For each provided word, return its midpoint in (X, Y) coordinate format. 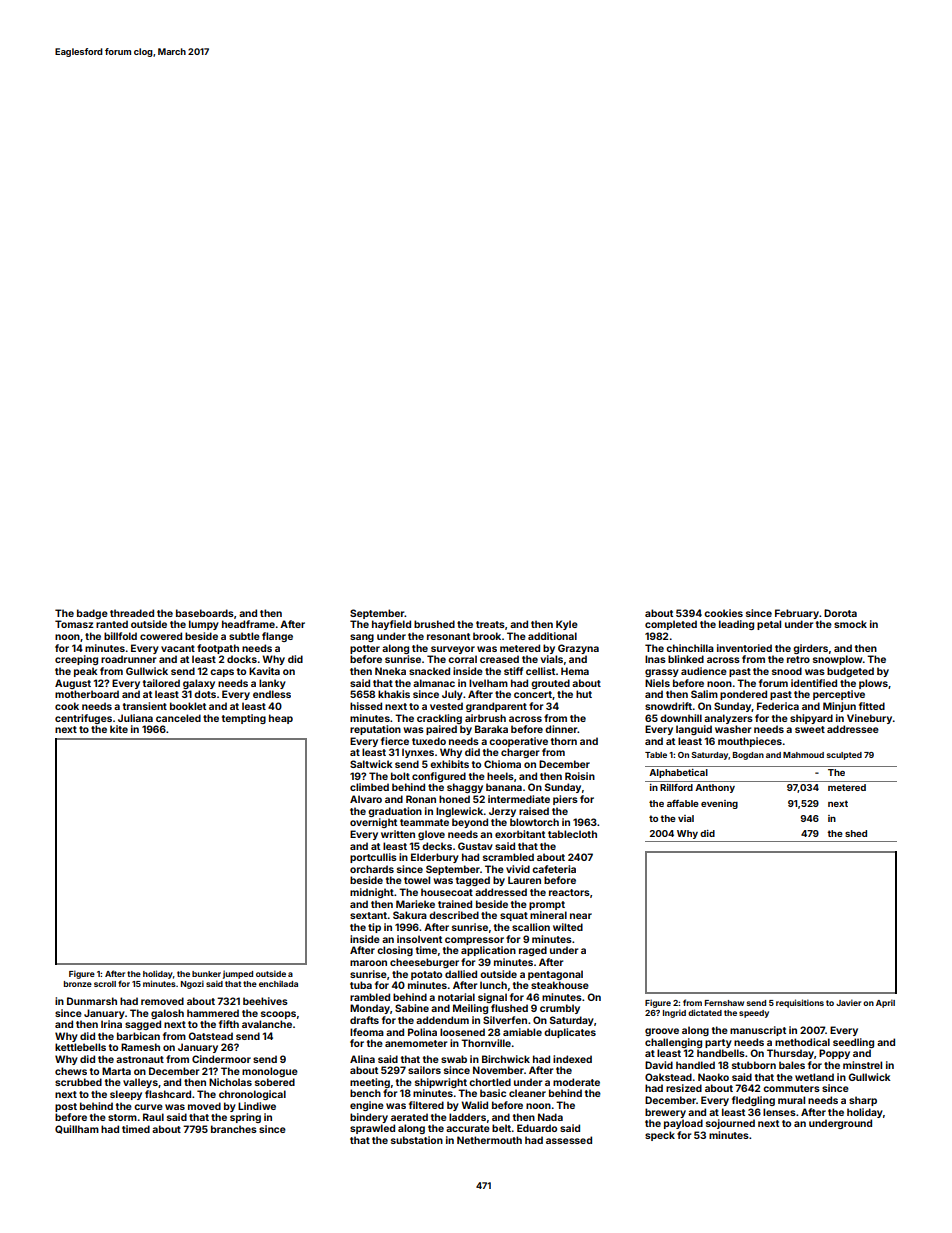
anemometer (416, 1043)
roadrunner (128, 659)
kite (119, 729)
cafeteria (554, 869)
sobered (275, 1082)
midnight (372, 893)
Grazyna (578, 649)
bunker (206, 974)
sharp (863, 1101)
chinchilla (690, 648)
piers (565, 800)
